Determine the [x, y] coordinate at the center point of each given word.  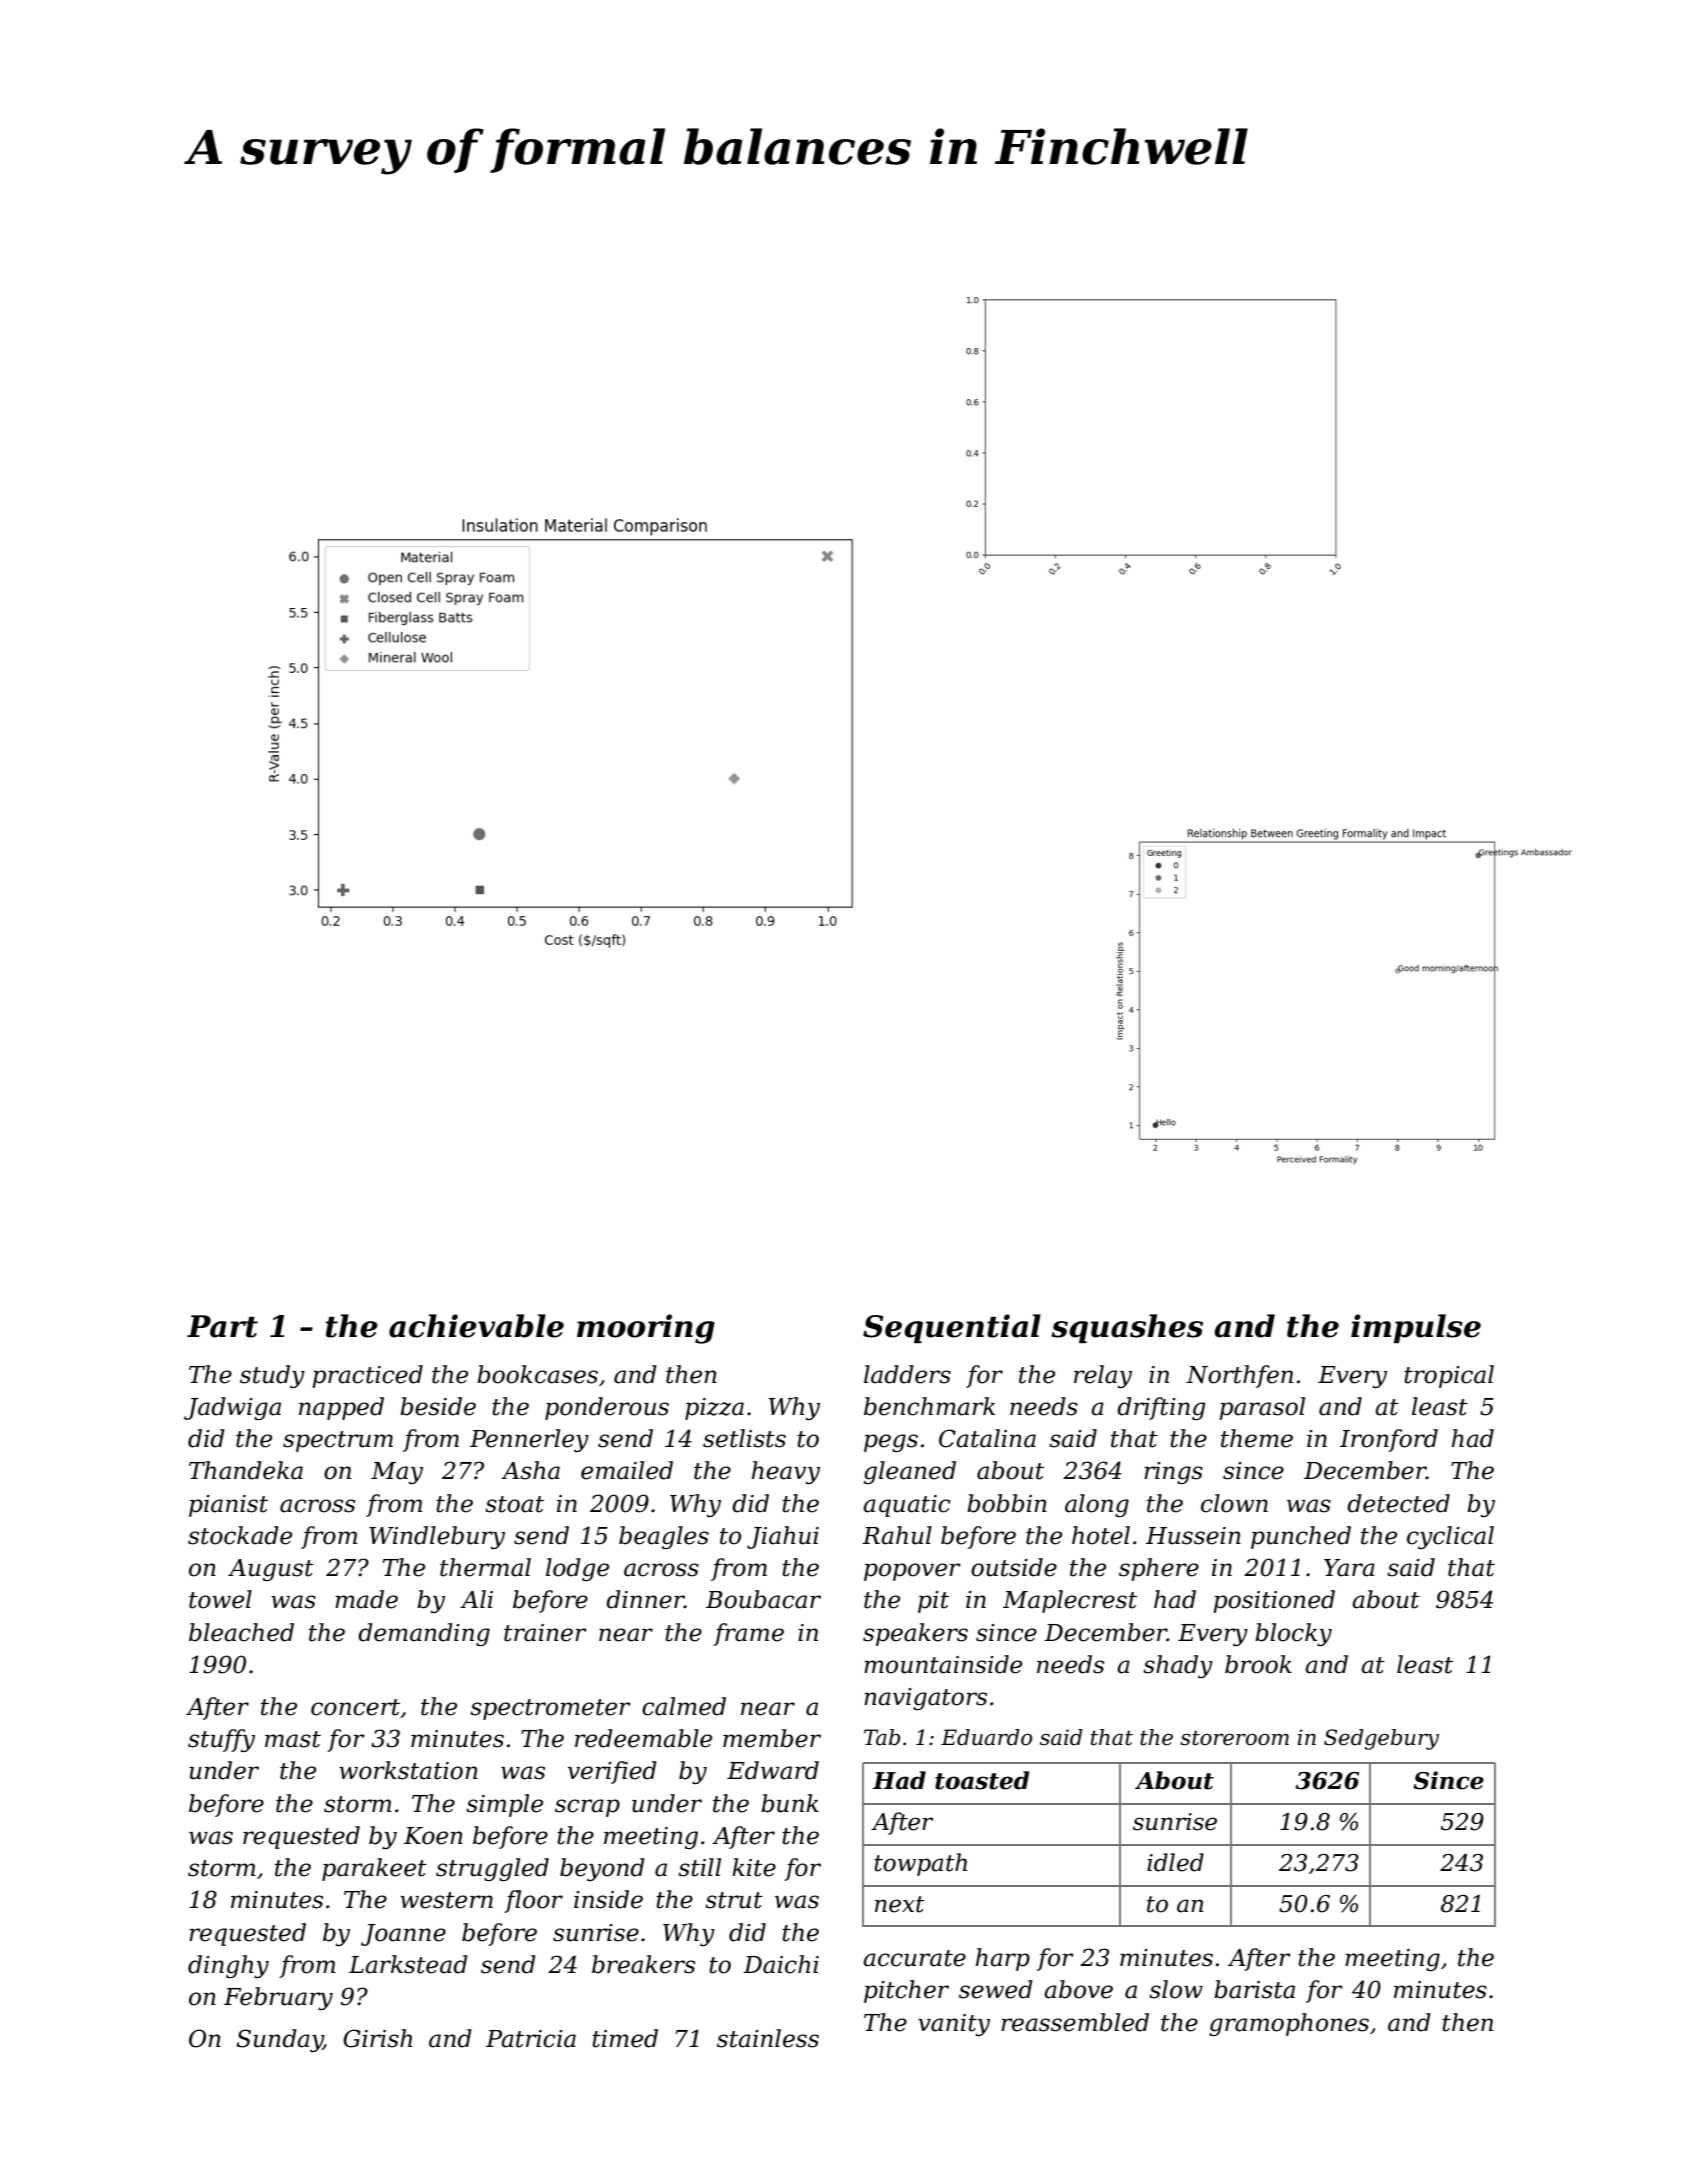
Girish [377, 2038]
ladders [907, 1374]
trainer [545, 1633]
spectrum [338, 1441]
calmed [684, 1706]
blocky [1293, 1634]
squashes [1127, 1328]
